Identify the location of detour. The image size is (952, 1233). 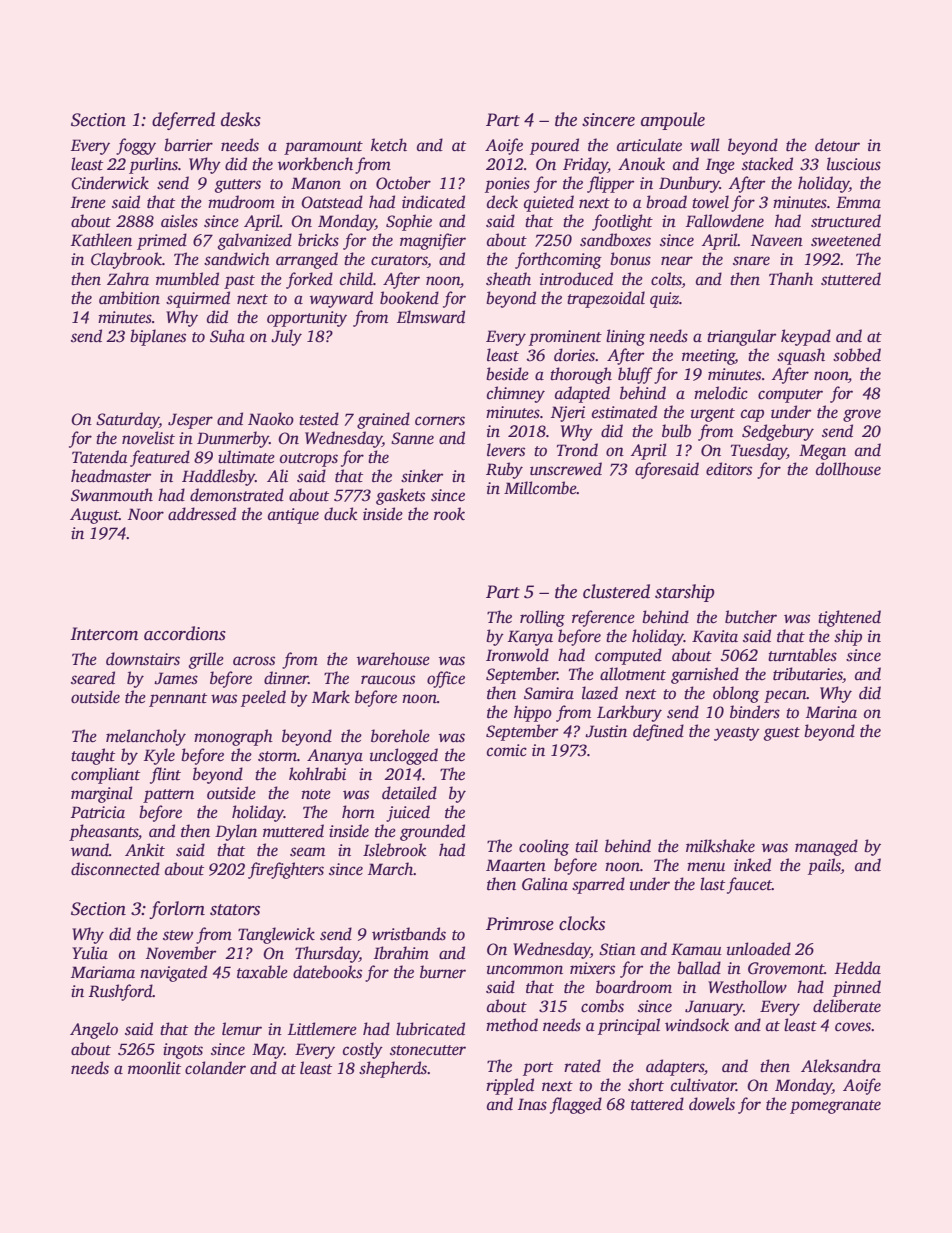
(837, 145).
